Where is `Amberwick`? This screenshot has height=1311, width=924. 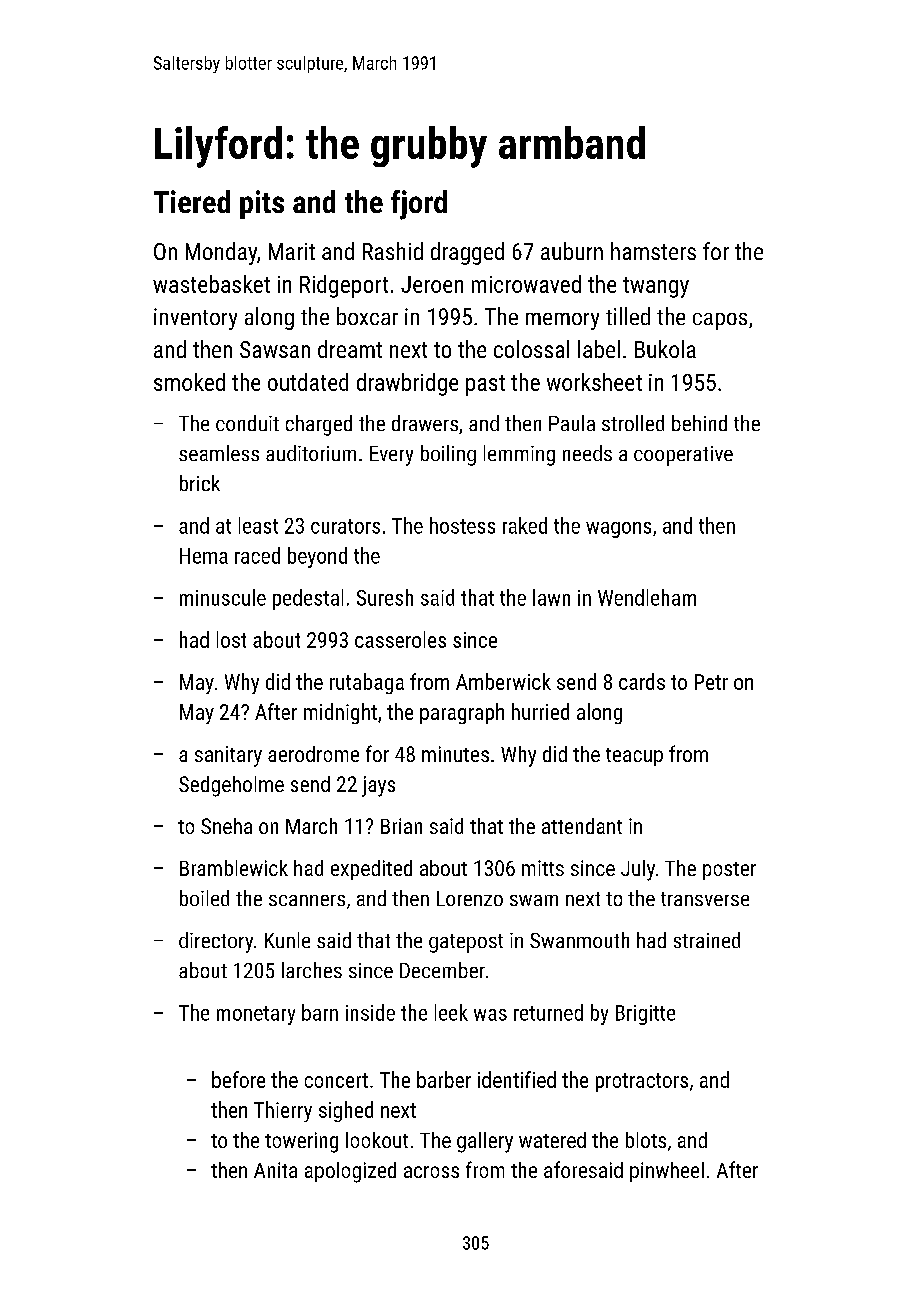 Amberwick is located at coordinates (503, 681).
